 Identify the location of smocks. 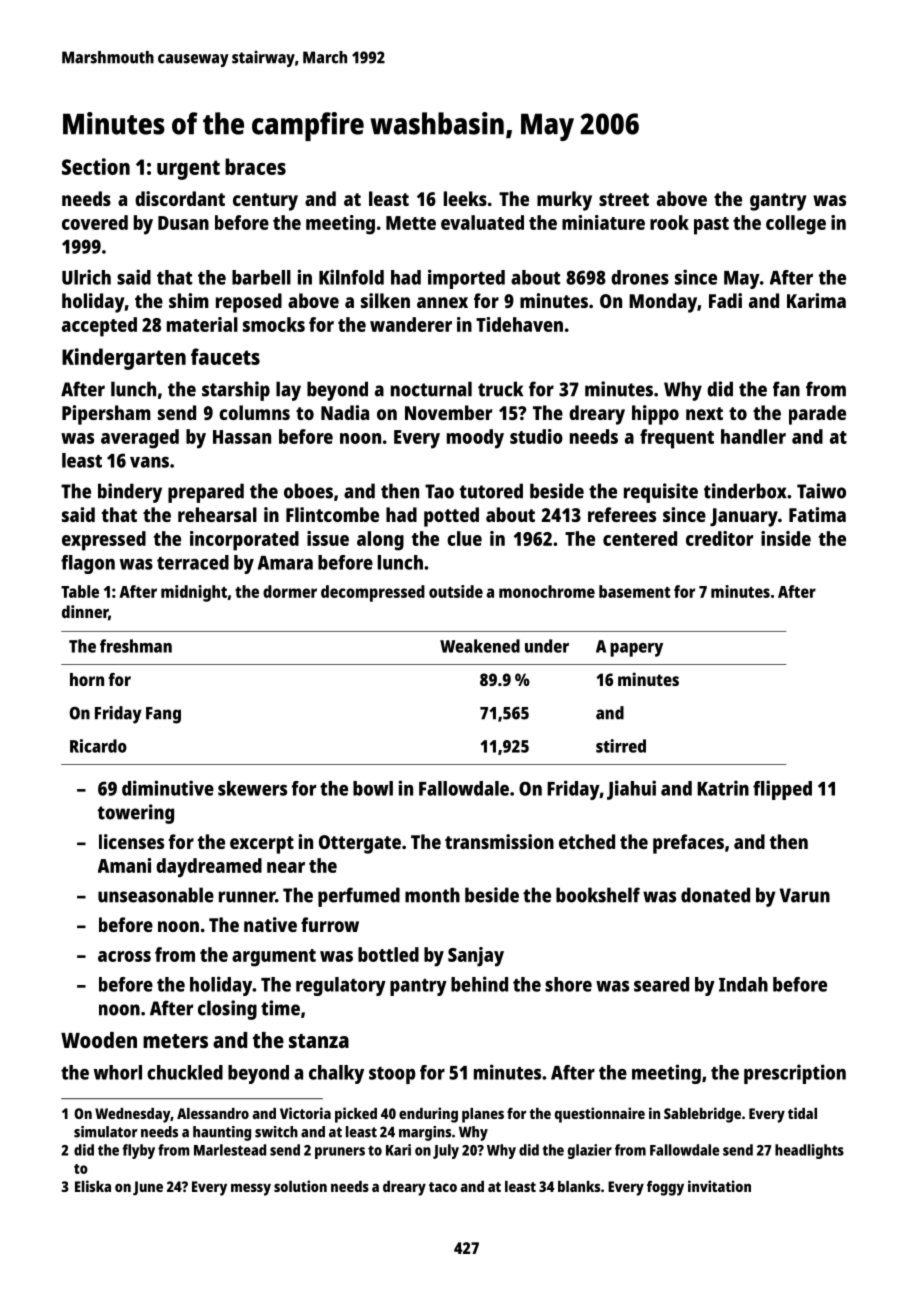
(274, 324).
